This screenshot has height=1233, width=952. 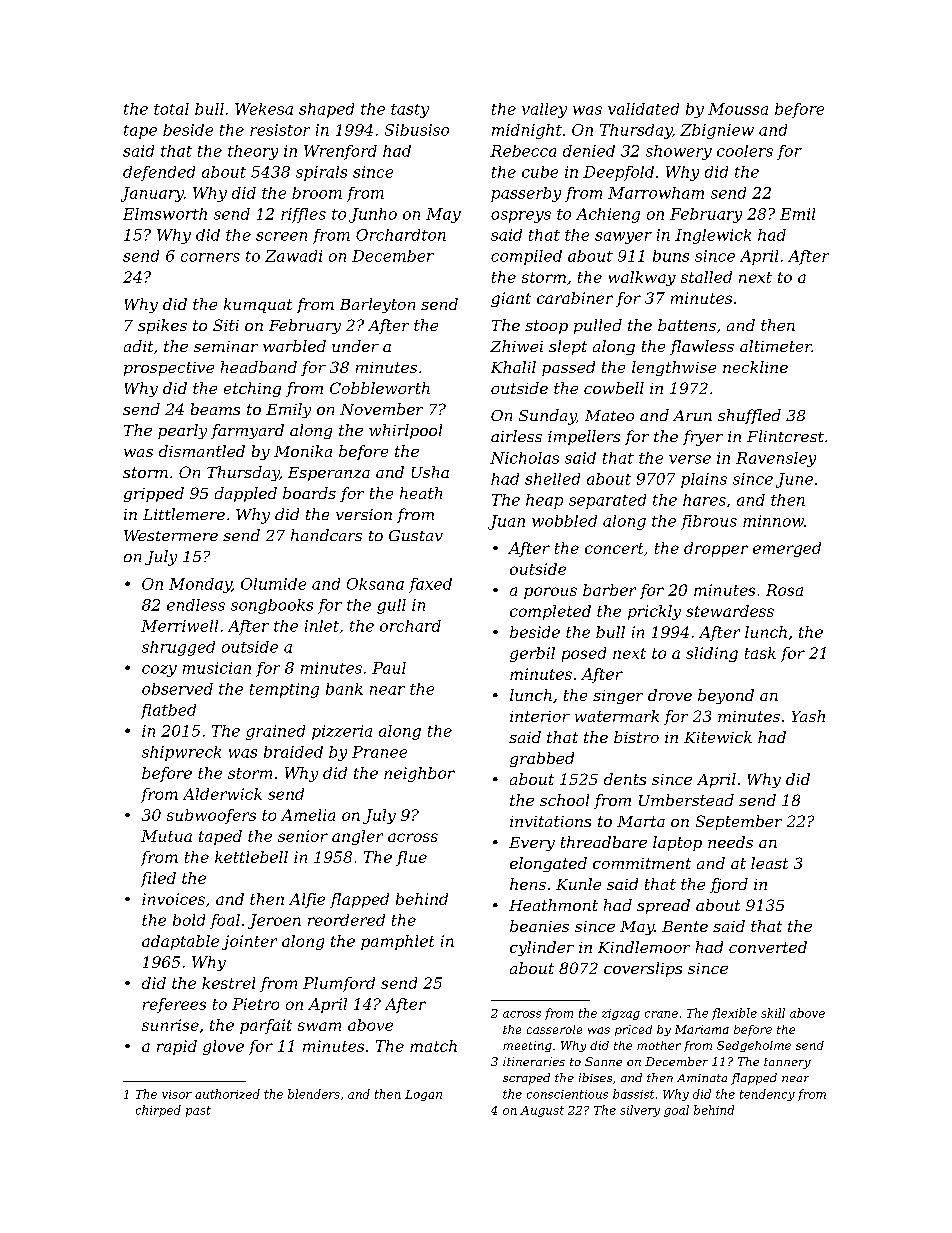 I want to click on concert, so click(x=614, y=548).
